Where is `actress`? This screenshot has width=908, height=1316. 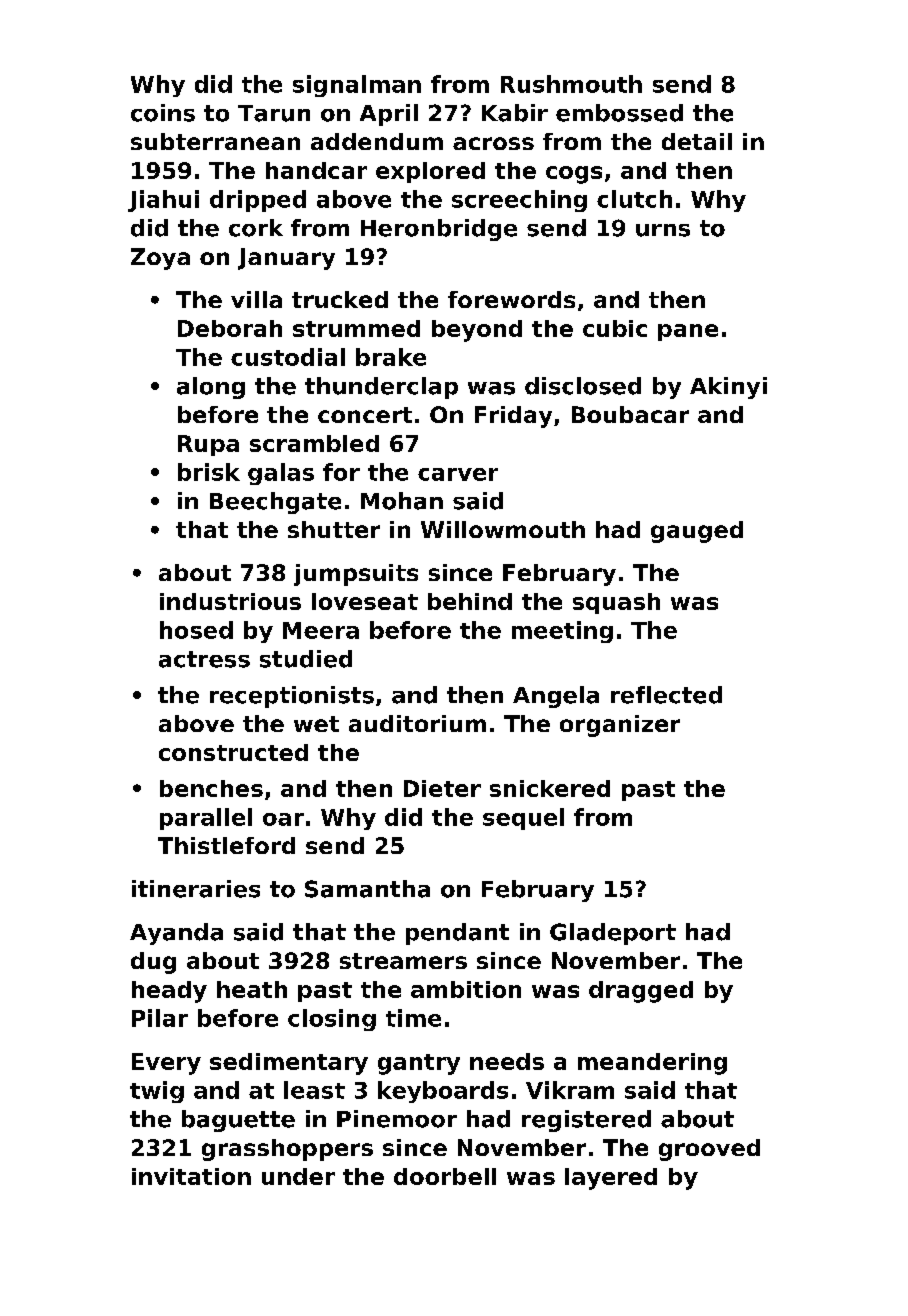 actress is located at coordinates (204, 659).
